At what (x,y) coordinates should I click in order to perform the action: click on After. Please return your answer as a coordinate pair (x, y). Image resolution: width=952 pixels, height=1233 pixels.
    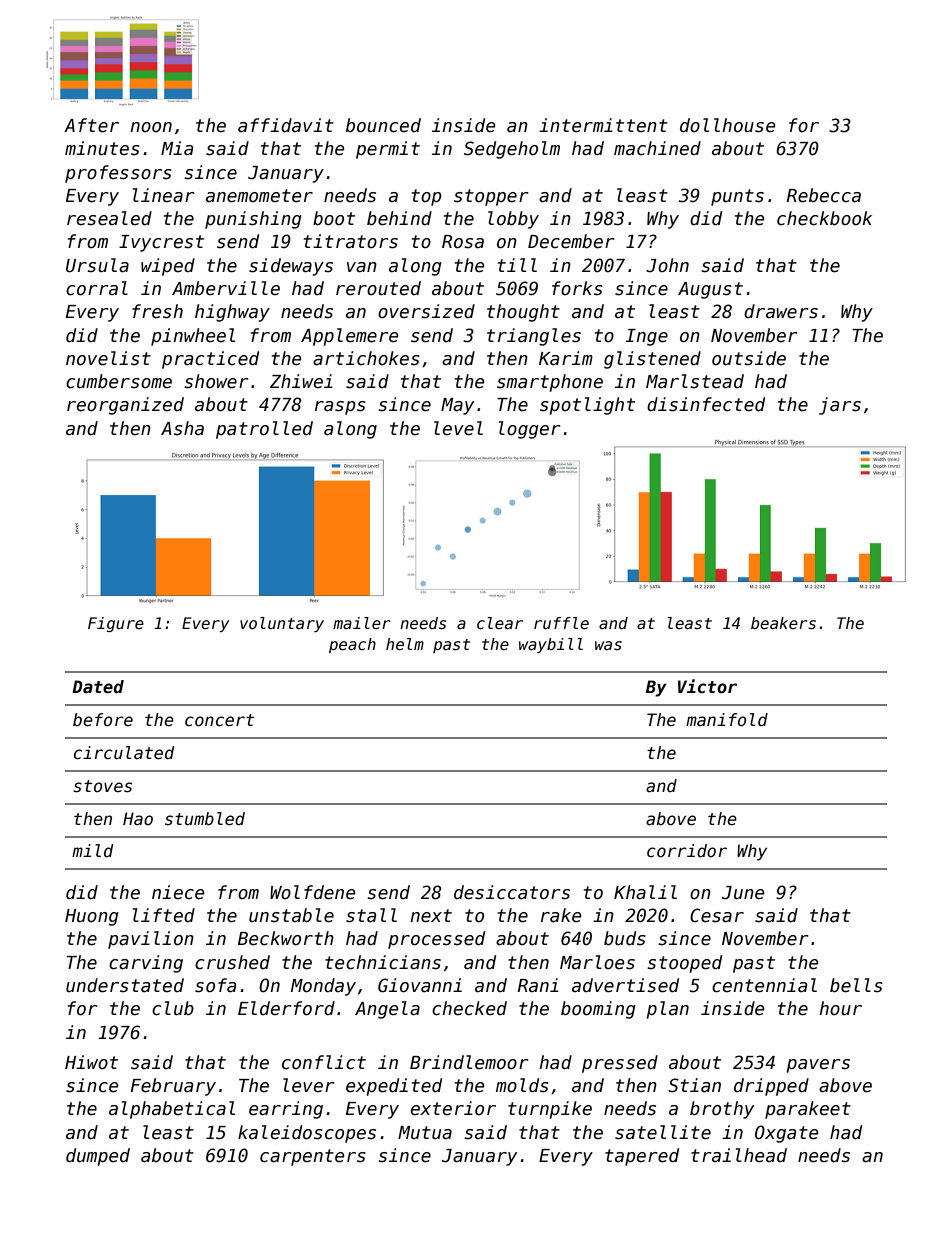
    Looking at the image, I should click on (91, 125).
